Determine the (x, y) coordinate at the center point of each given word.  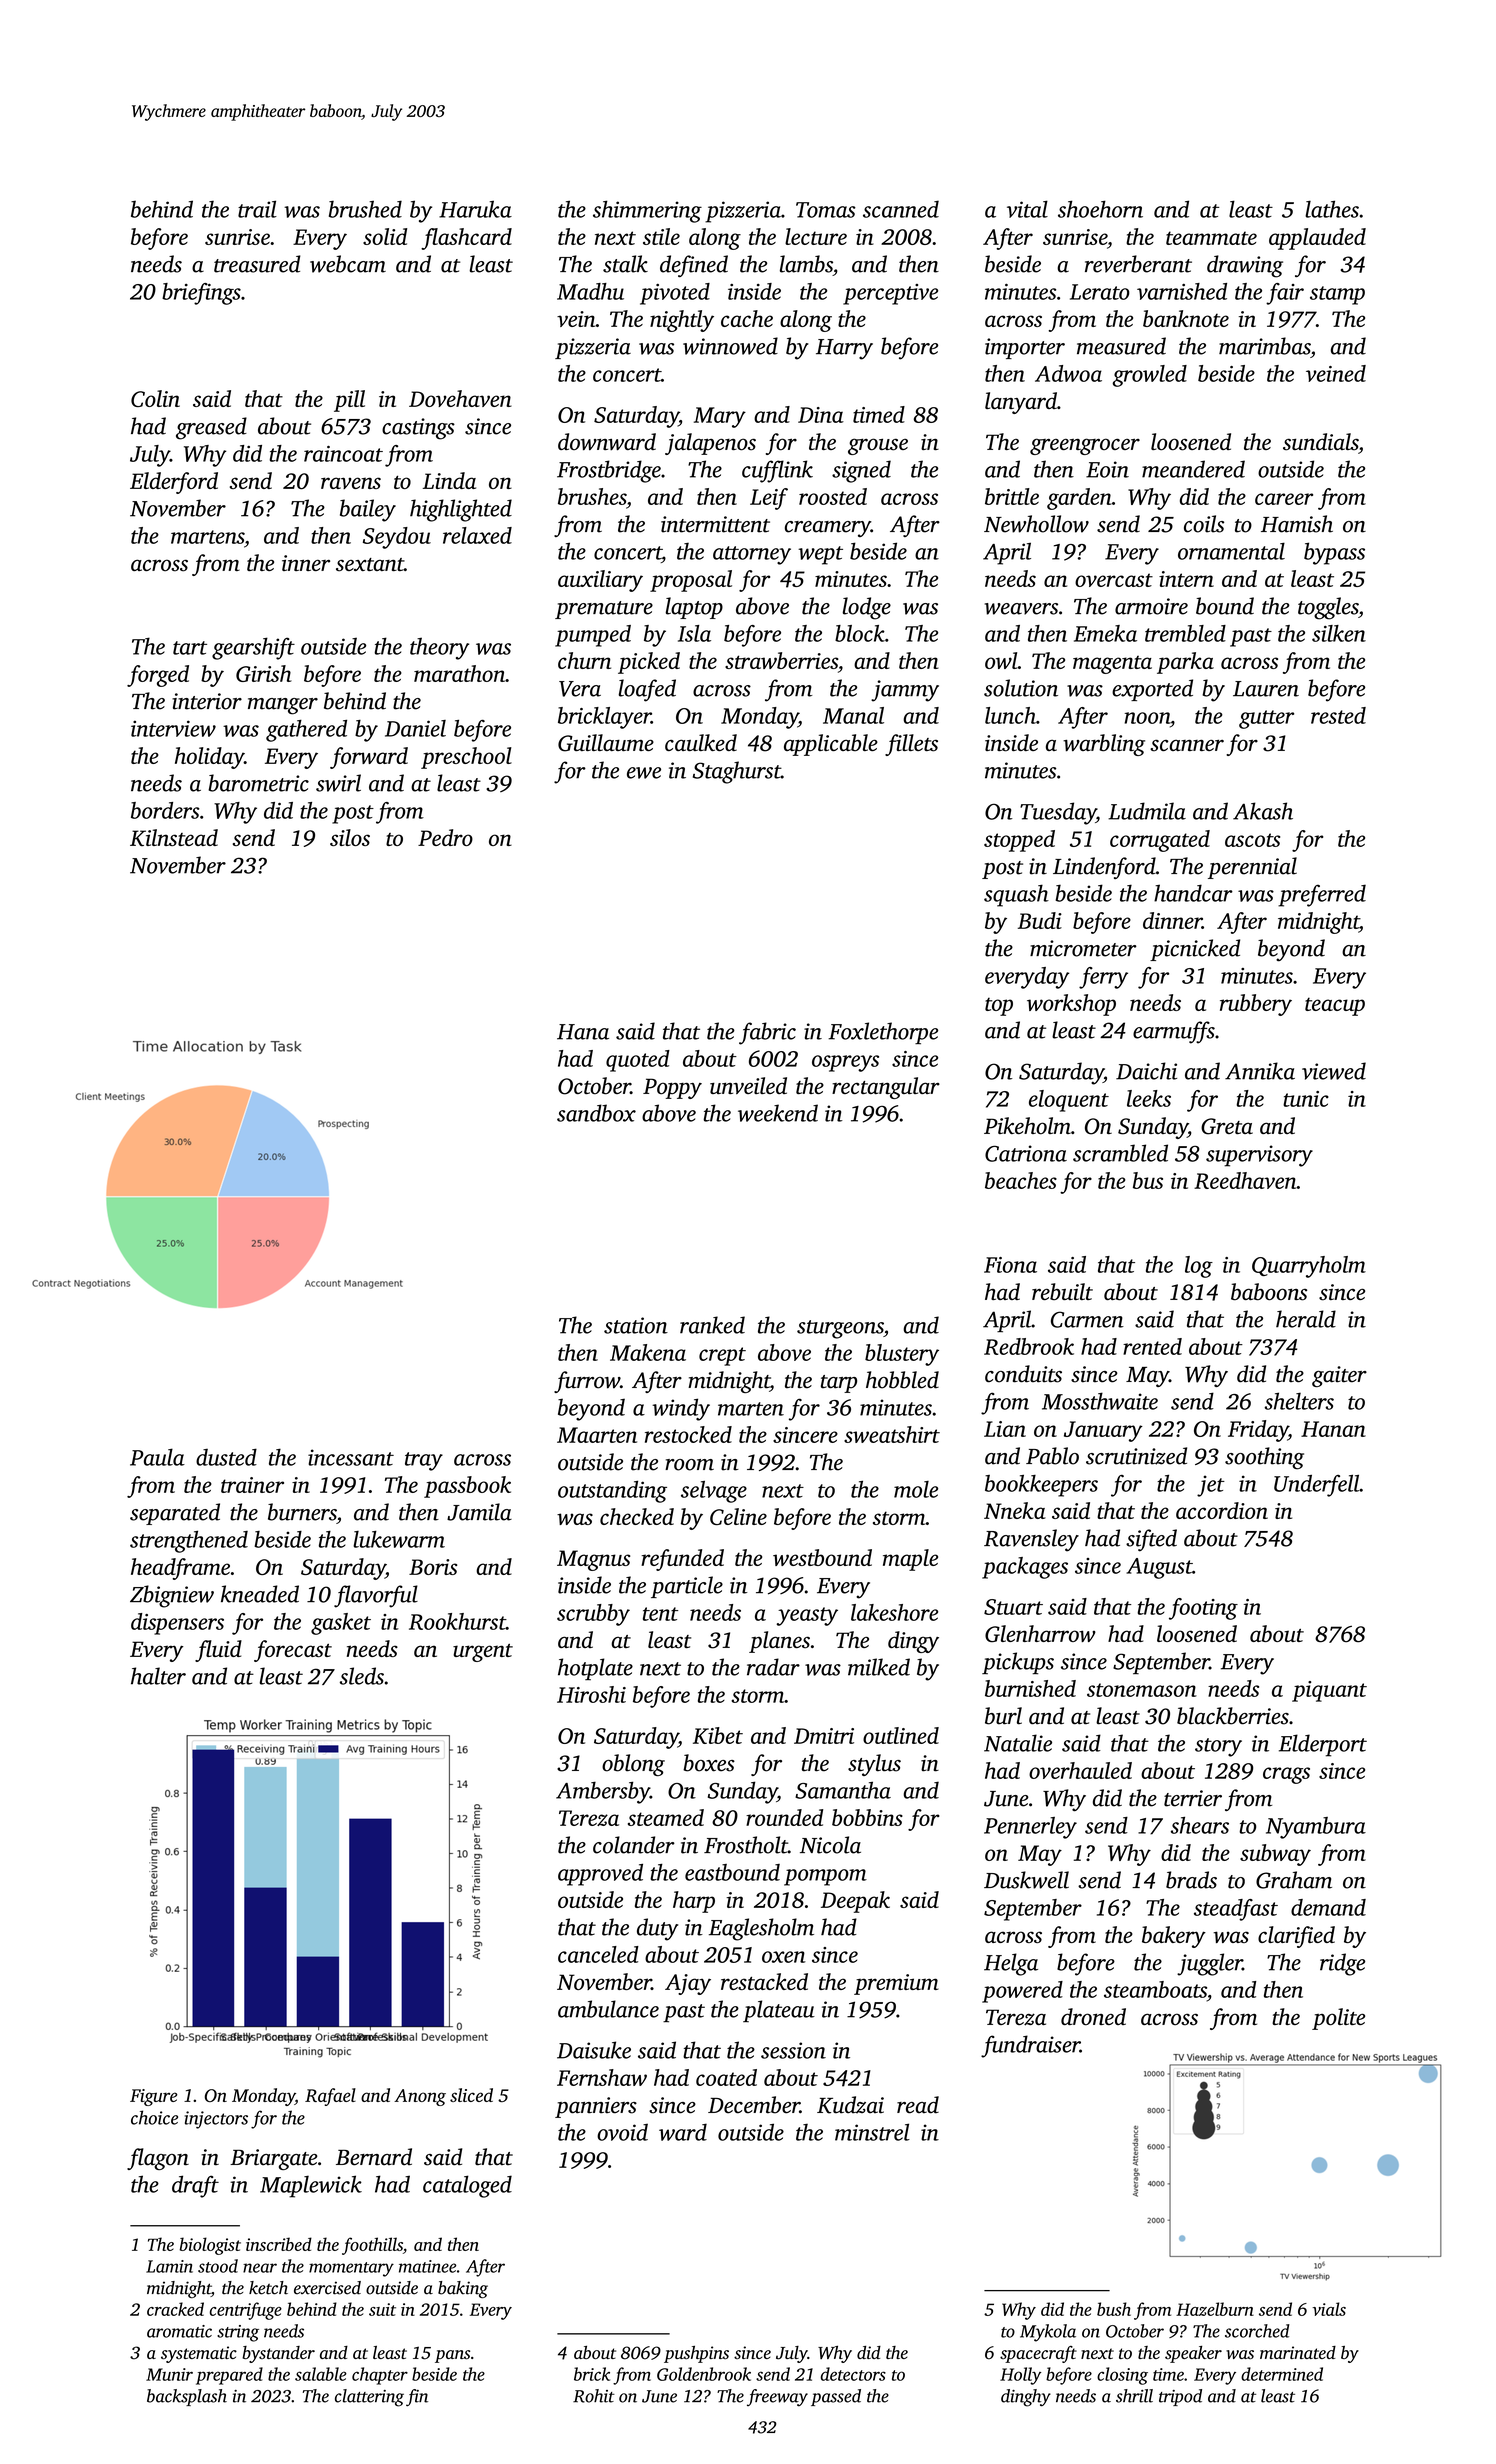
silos (350, 837)
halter (158, 1676)
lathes (1332, 209)
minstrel (872, 2132)
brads (1191, 1880)
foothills (372, 2246)
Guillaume (606, 743)
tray (424, 1461)
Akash (1263, 811)
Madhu (590, 291)
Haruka (475, 209)
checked (637, 1516)
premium (896, 1984)
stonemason (1142, 1690)
